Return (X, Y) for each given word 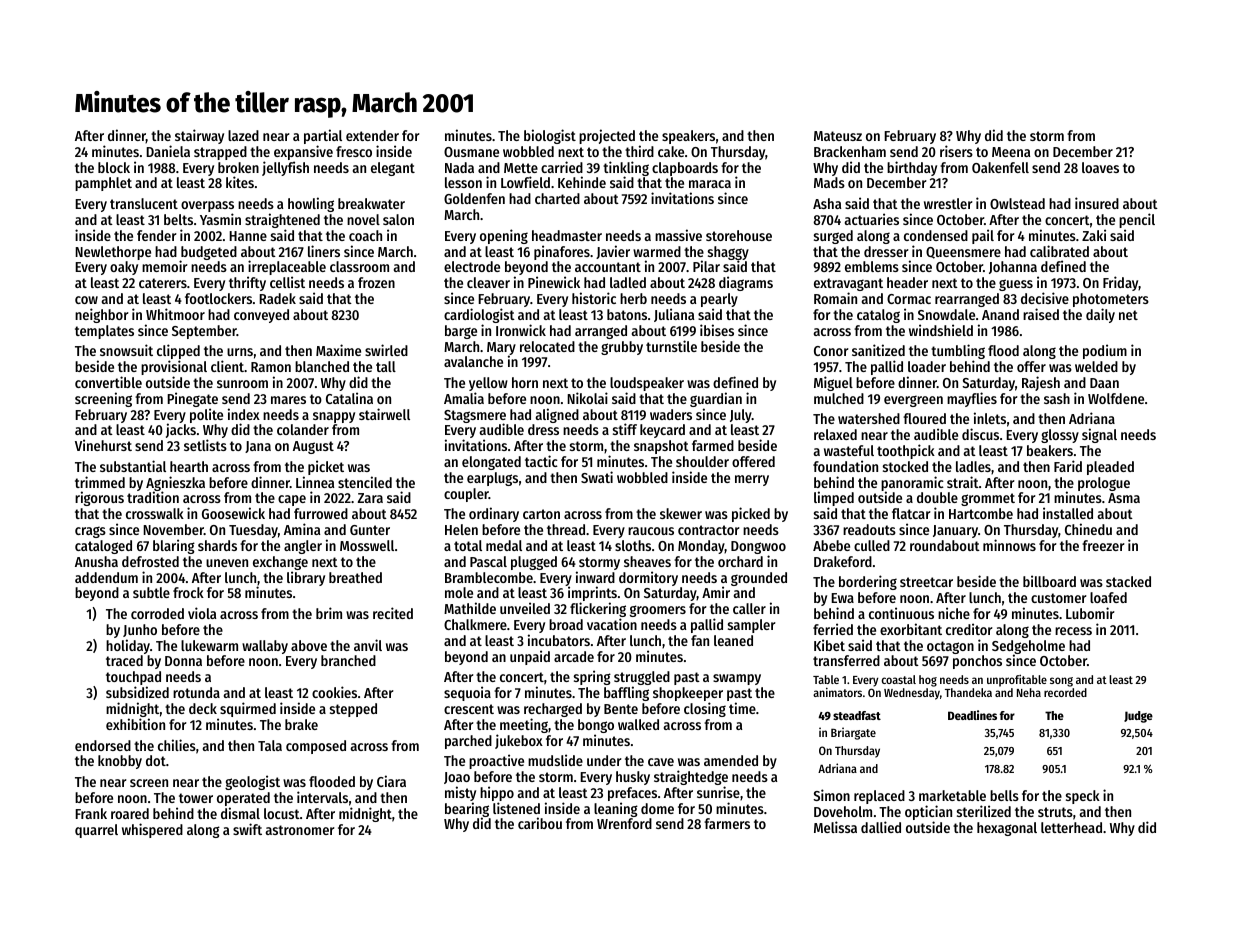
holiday (128, 646)
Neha (1029, 692)
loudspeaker (647, 384)
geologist (252, 782)
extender (372, 135)
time (742, 708)
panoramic (912, 484)
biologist (550, 136)
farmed (713, 445)
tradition (153, 497)
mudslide (555, 760)
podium (1105, 351)
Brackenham (850, 151)
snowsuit (126, 350)
